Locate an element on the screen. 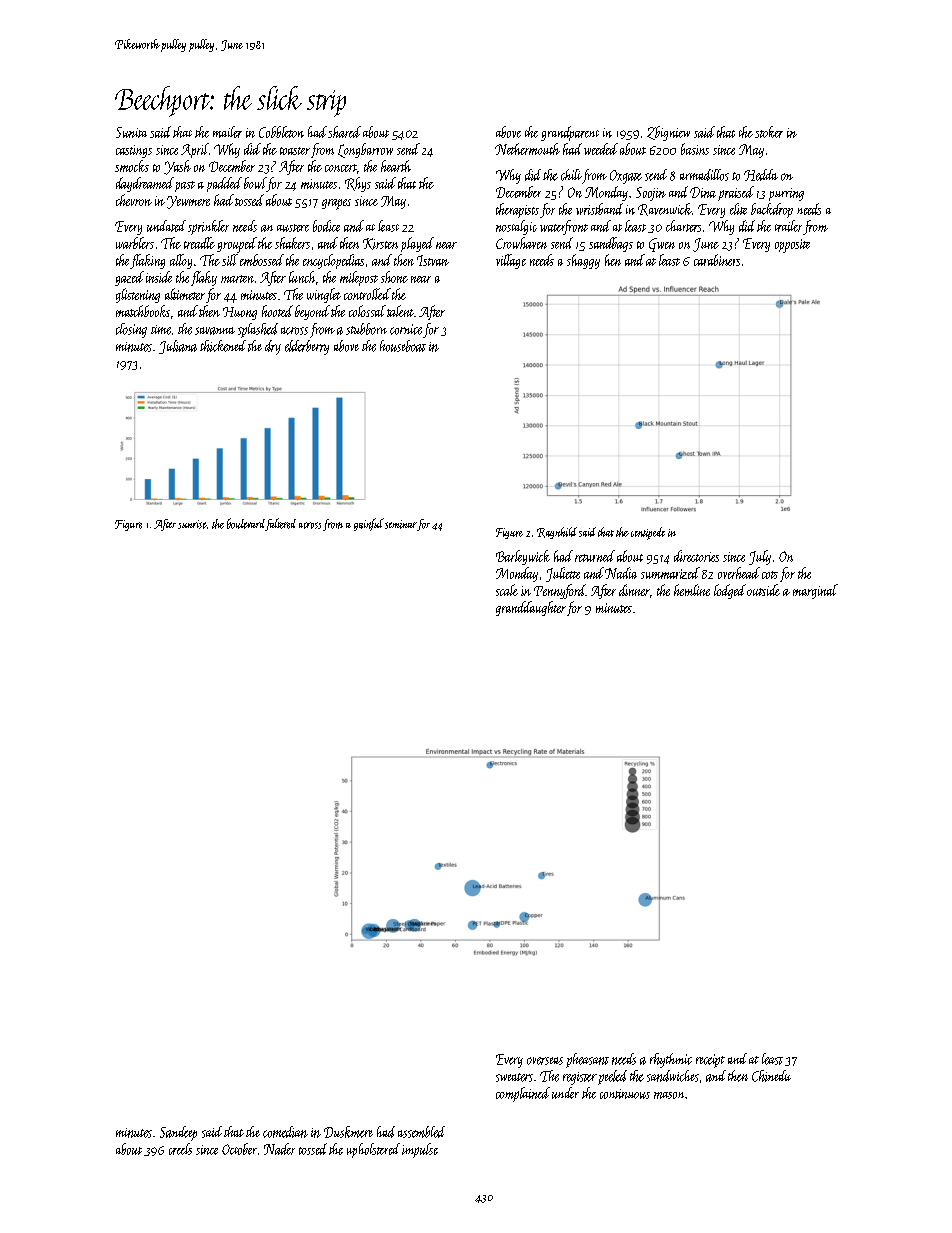  sunrise is located at coordinates (192, 524).
